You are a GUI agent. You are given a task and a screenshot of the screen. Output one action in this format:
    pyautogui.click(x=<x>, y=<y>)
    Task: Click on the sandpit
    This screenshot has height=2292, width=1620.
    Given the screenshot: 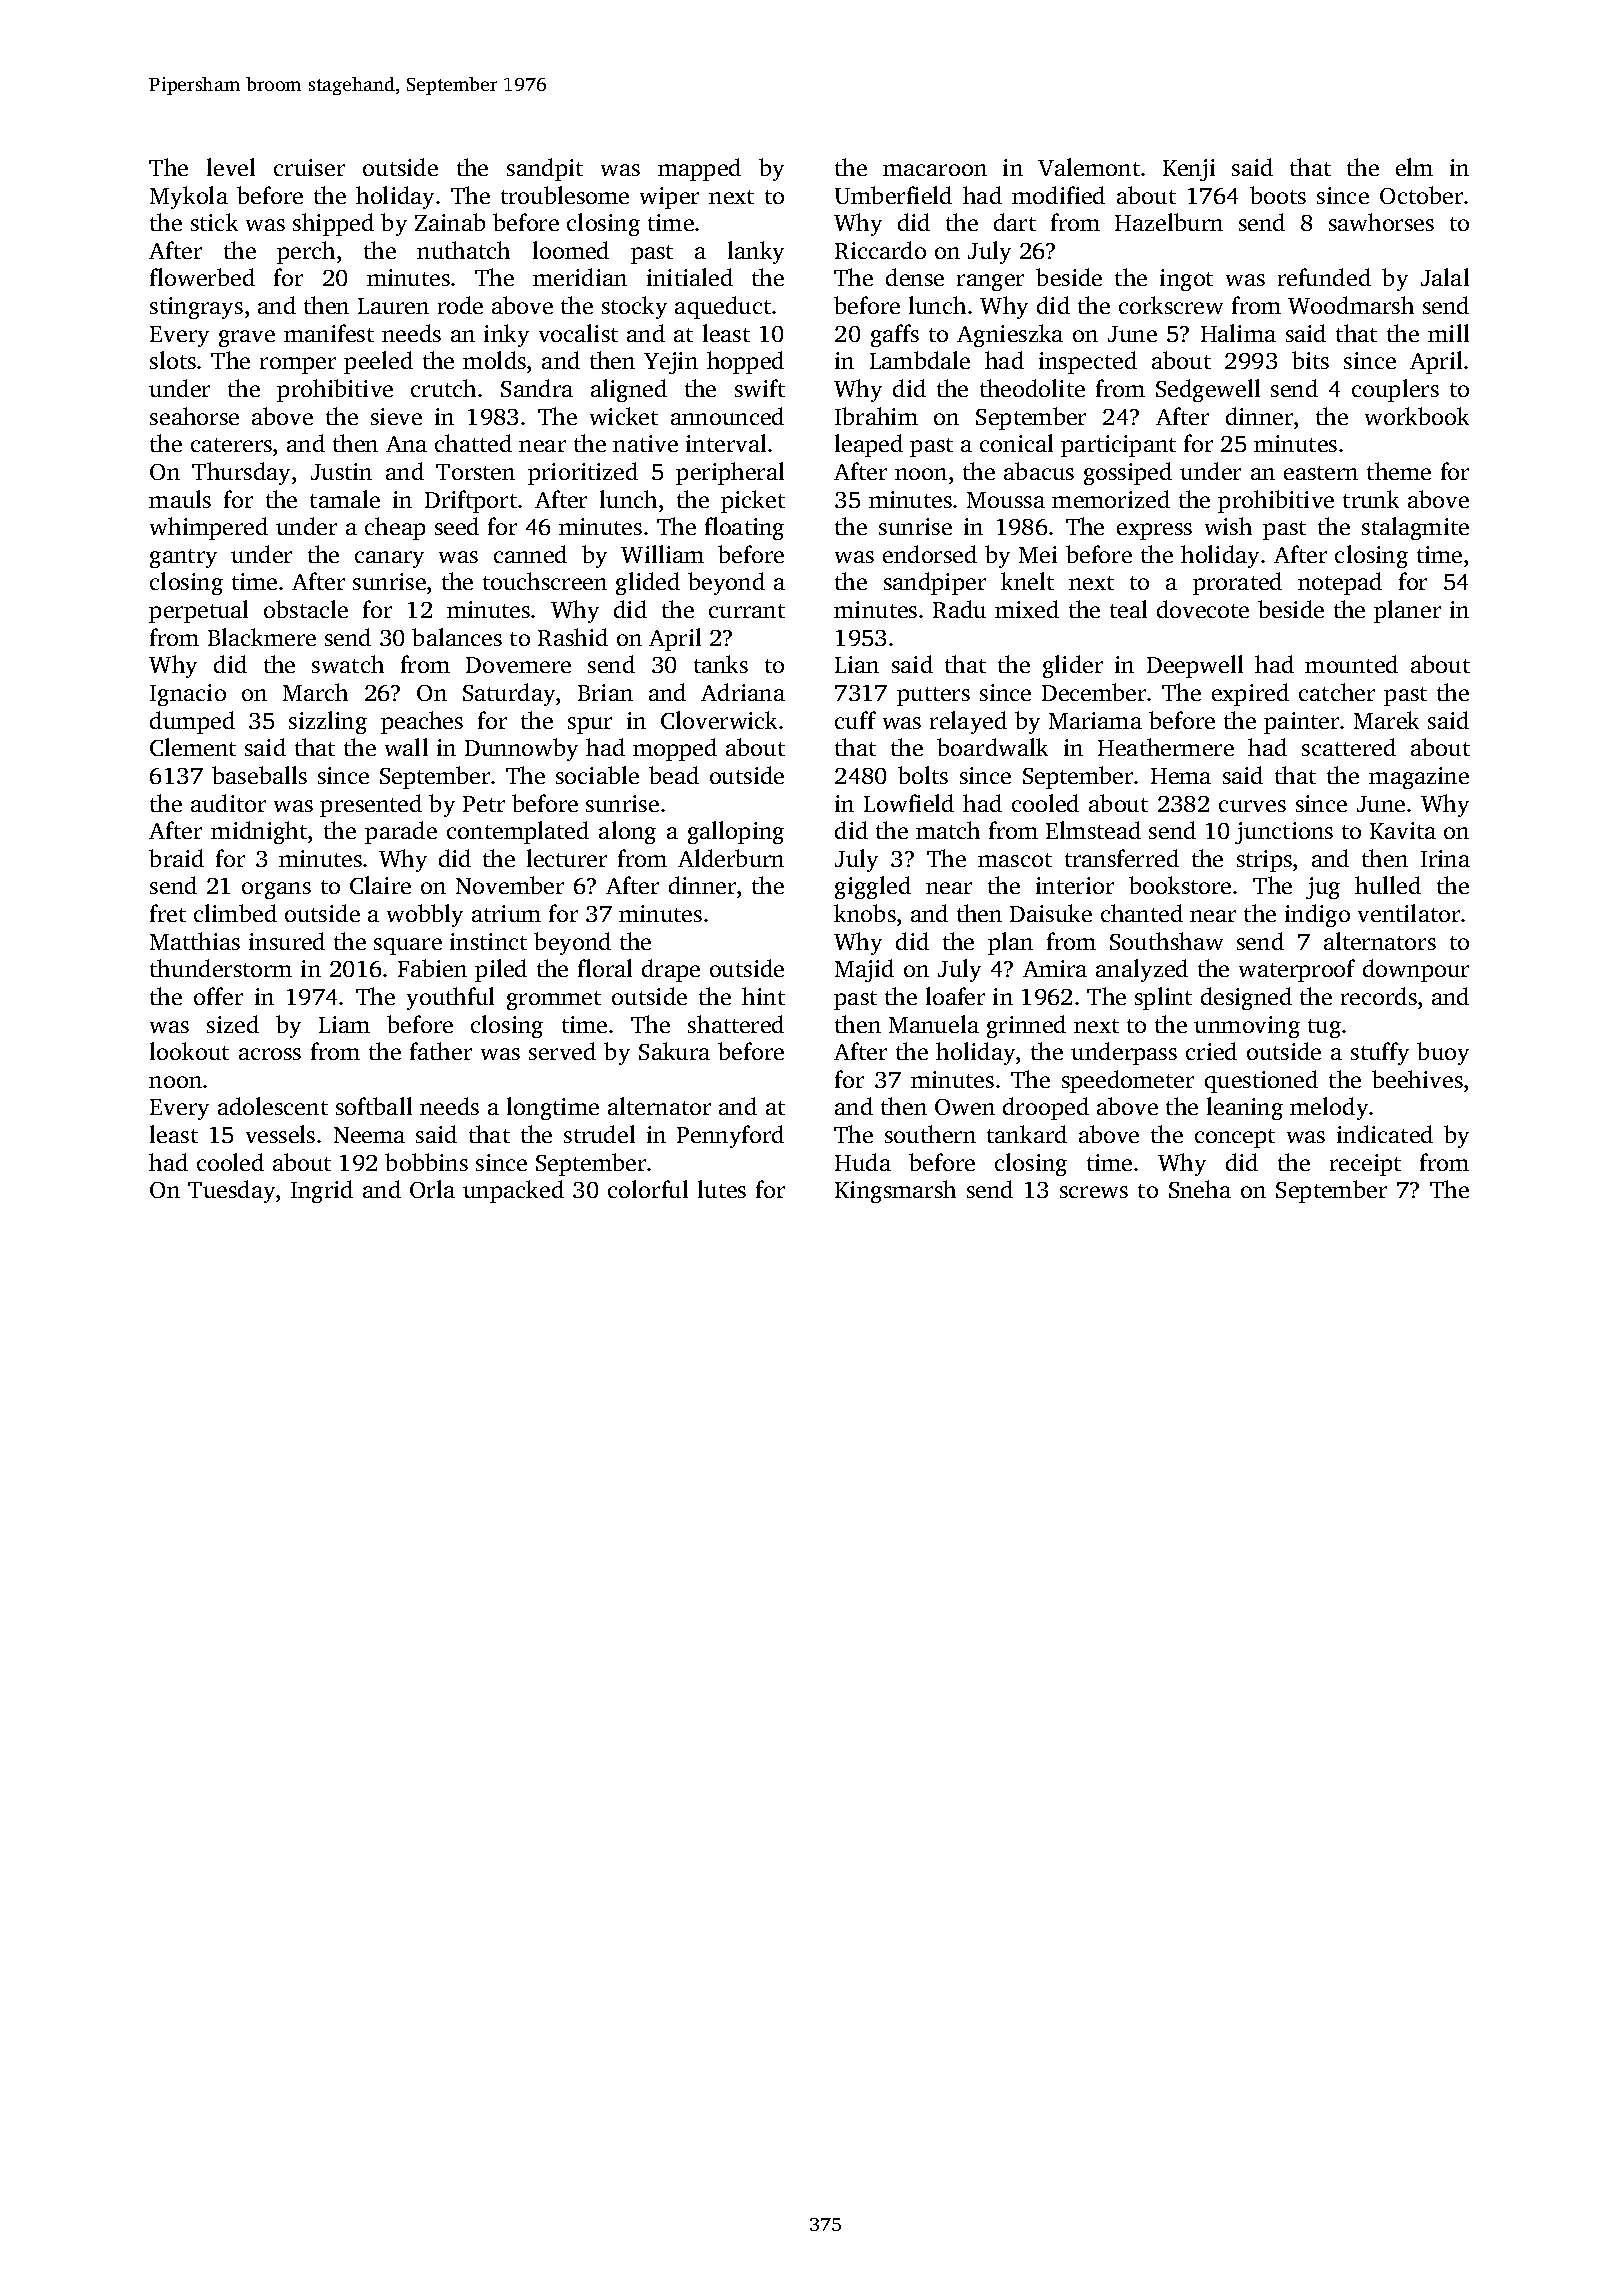 What is the action you would take?
    pyautogui.click(x=545, y=169)
